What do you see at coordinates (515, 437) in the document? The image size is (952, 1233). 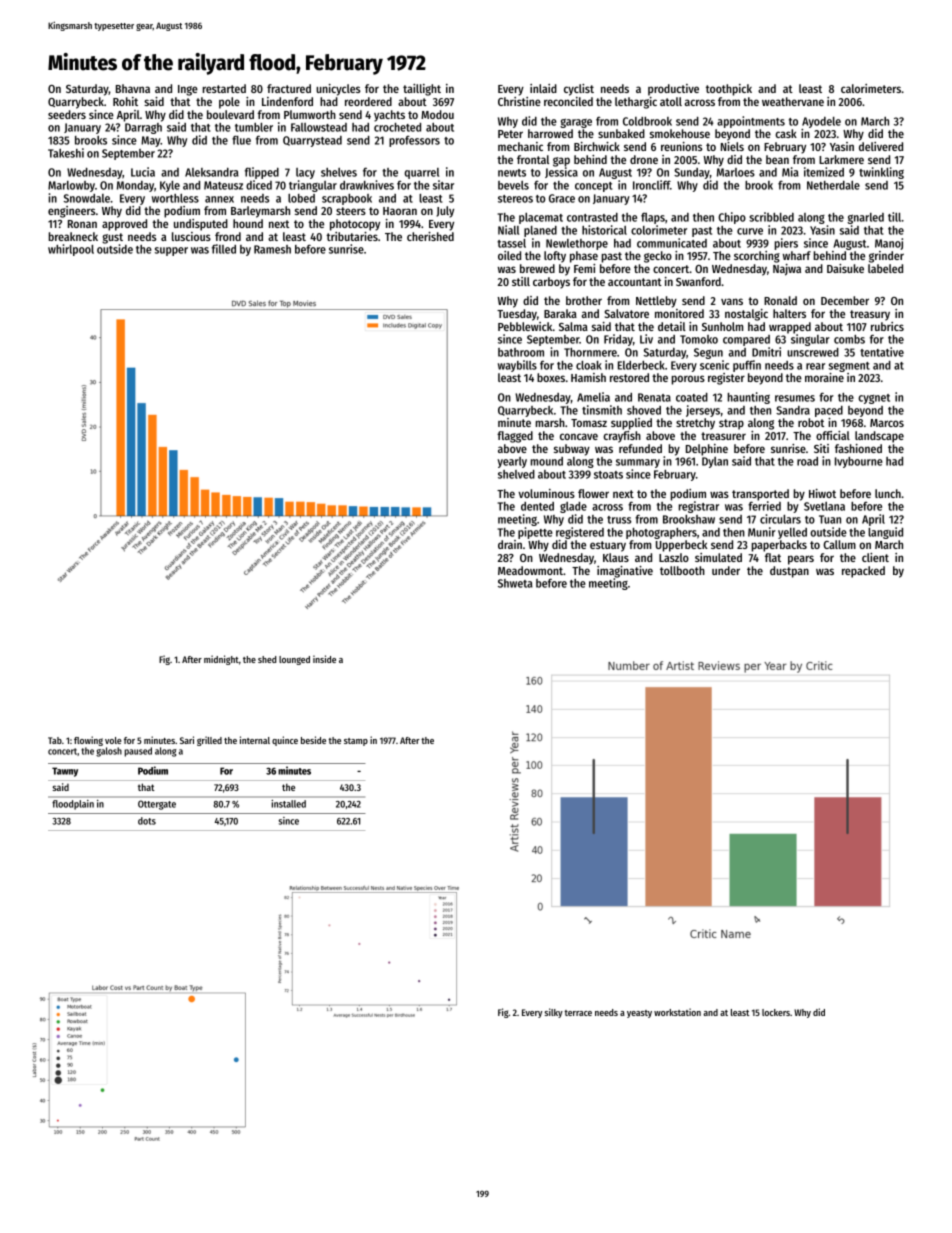 I see `flagged` at bounding box center [515, 437].
